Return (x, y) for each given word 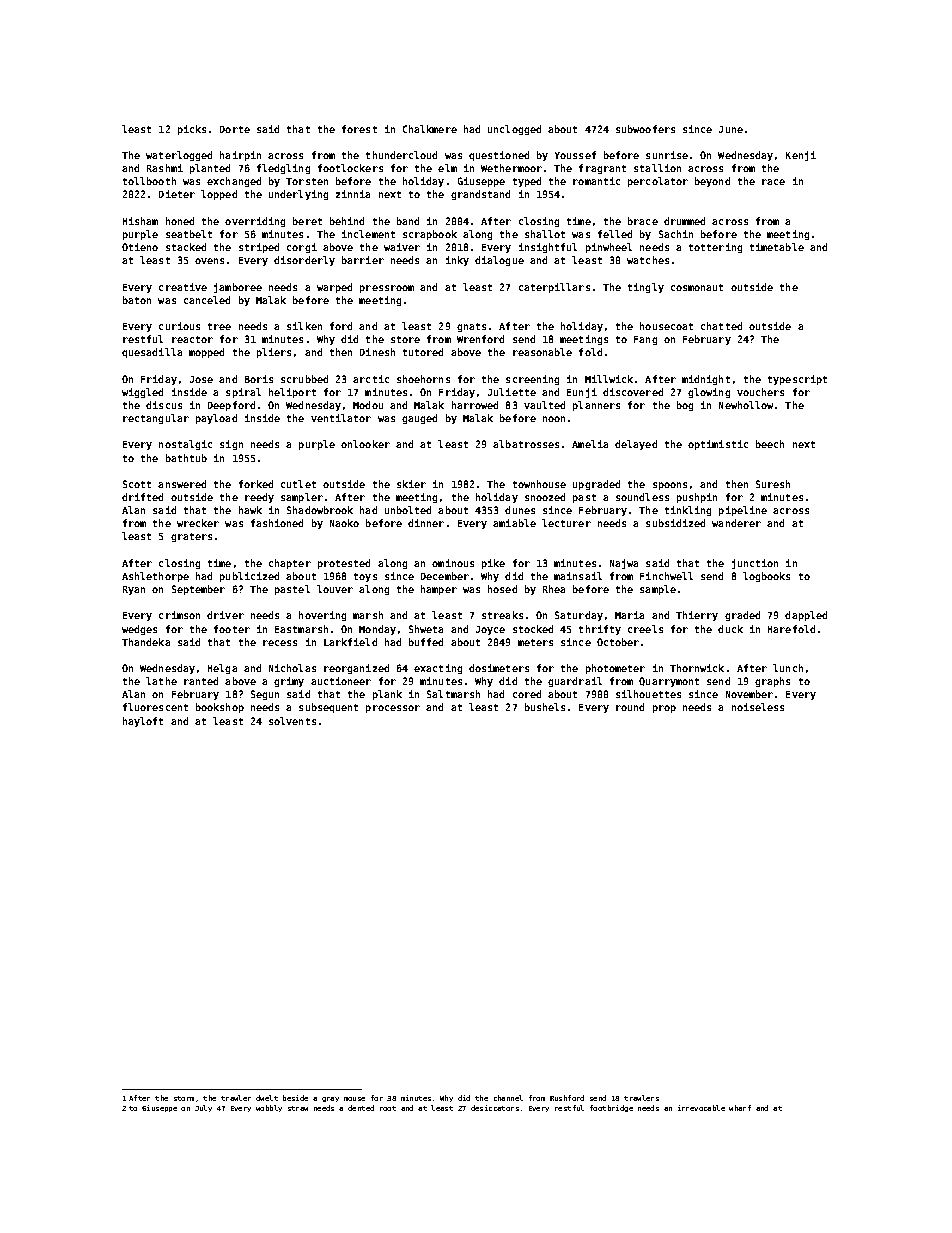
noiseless (758, 707)
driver (225, 615)
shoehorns (423, 379)
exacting (438, 669)
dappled (806, 616)
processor (393, 709)
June (731, 129)
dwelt (267, 1098)
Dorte (235, 129)
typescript (797, 380)
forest (359, 129)
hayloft (143, 722)
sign (231, 445)
